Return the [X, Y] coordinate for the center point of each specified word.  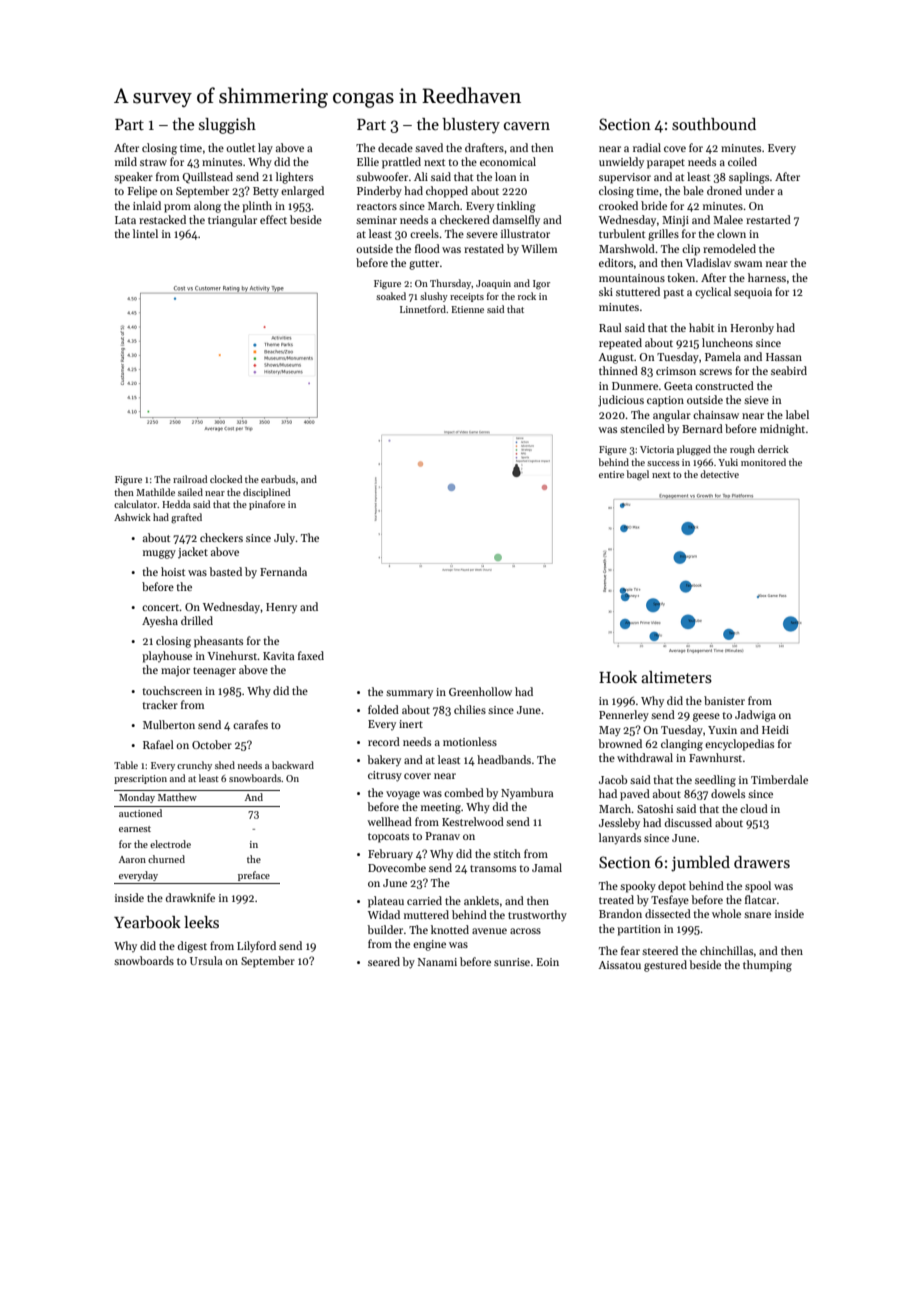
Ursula [206, 960]
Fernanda [283, 571]
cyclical [713, 293]
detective [719, 474]
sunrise [512, 962]
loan [506, 176]
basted [225, 571]
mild [126, 161]
